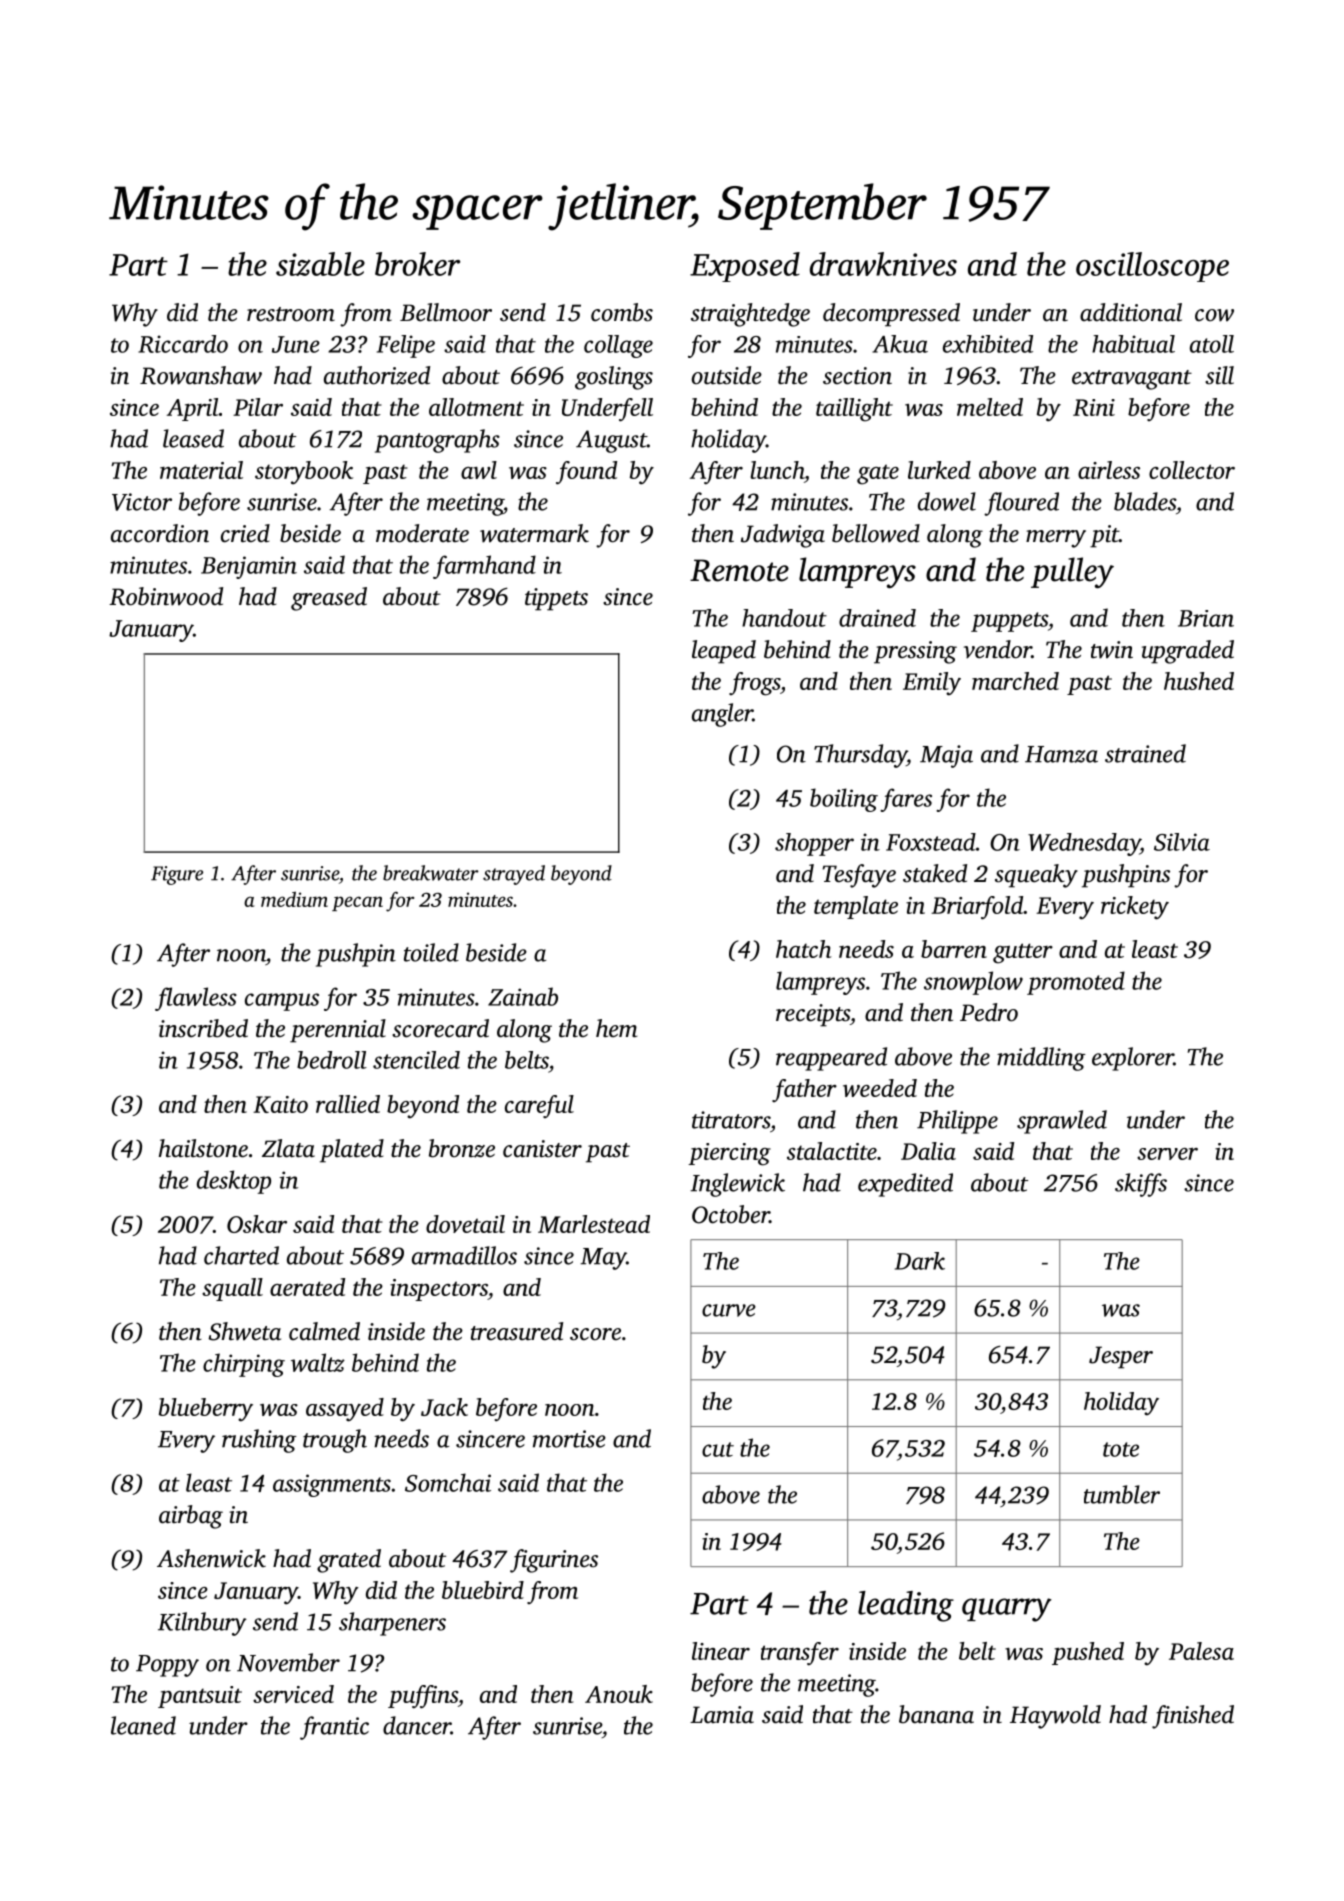 Image resolution: width=1344 pixels, height=1901 pixels. Describe the element at coordinates (348, 1104) in the page. I see `rallied` at that location.
